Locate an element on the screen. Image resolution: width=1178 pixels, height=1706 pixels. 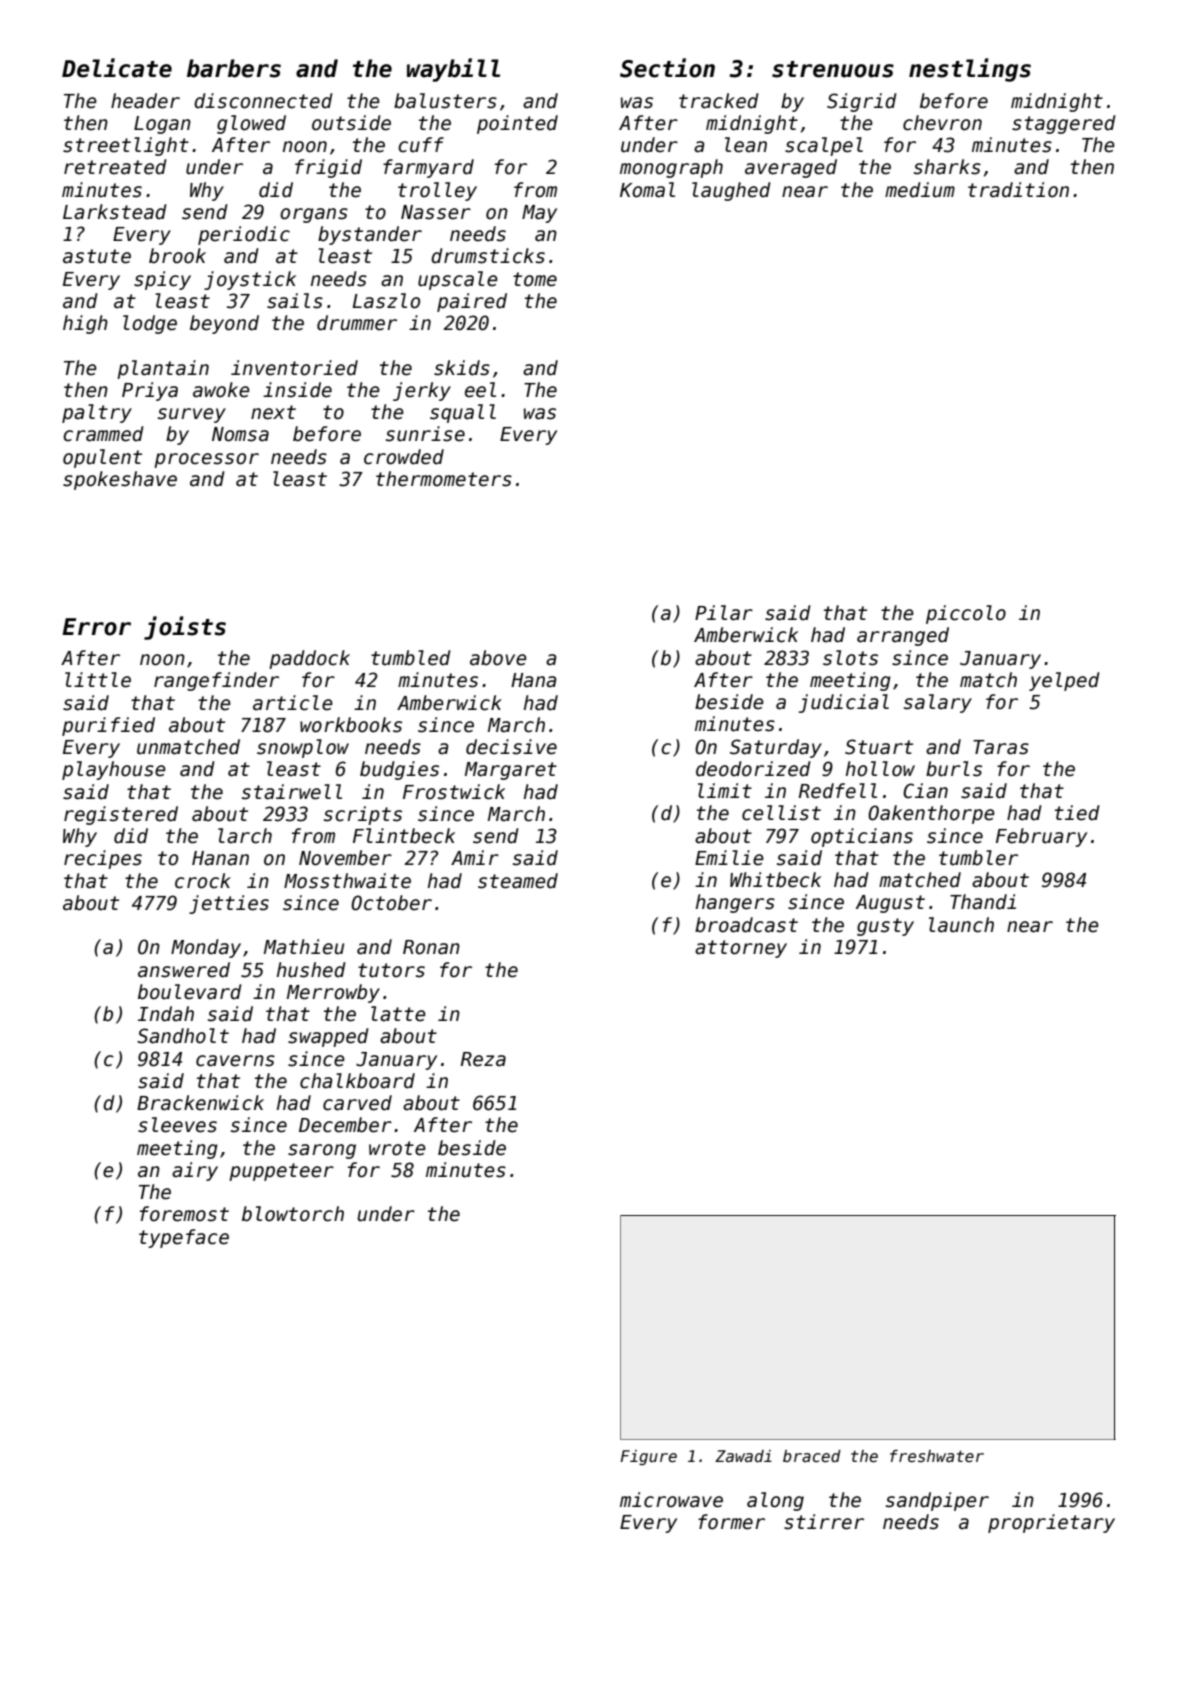
launch is located at coordinates (961, 925).
